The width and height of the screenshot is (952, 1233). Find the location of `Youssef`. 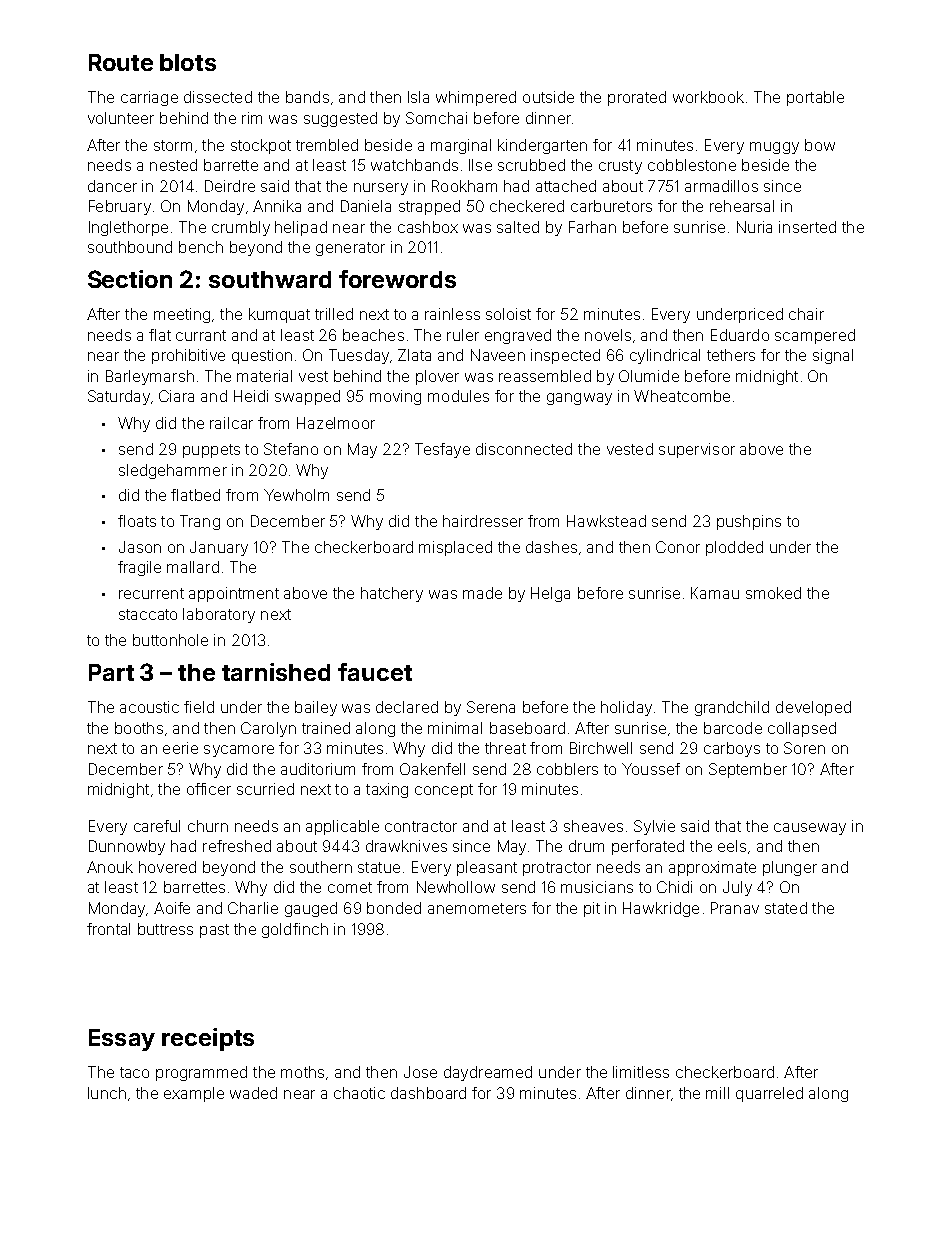

Youssef is located at coordinates (651, 769).
